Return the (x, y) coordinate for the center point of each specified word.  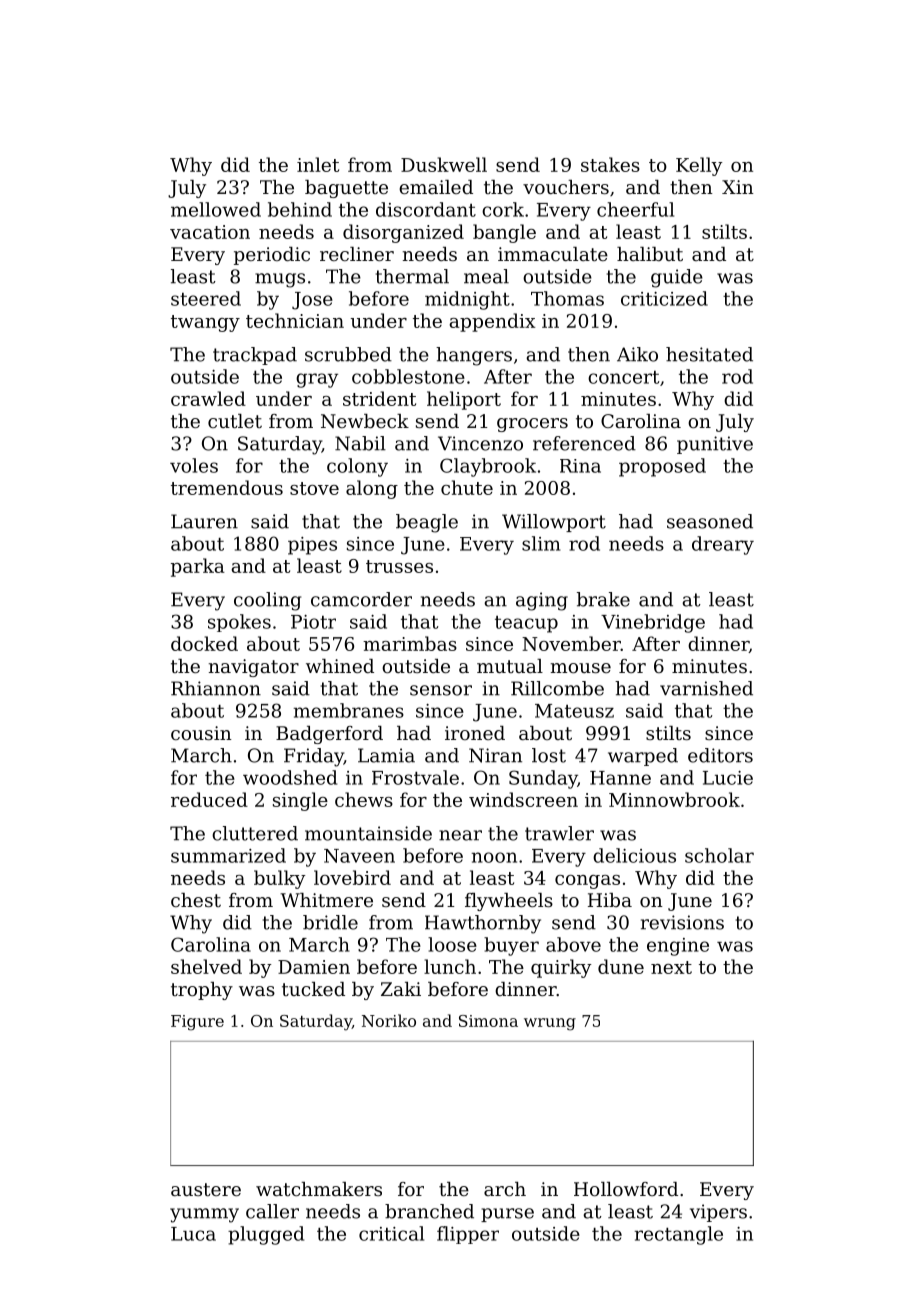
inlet (318, 164)
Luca (193, 1234)
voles (194, 465)
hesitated (709, 354)
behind (300, 209)
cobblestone (408, 376)
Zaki (401, 989)
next (671, 967)
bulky (280, 879)
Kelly (699, 166)
